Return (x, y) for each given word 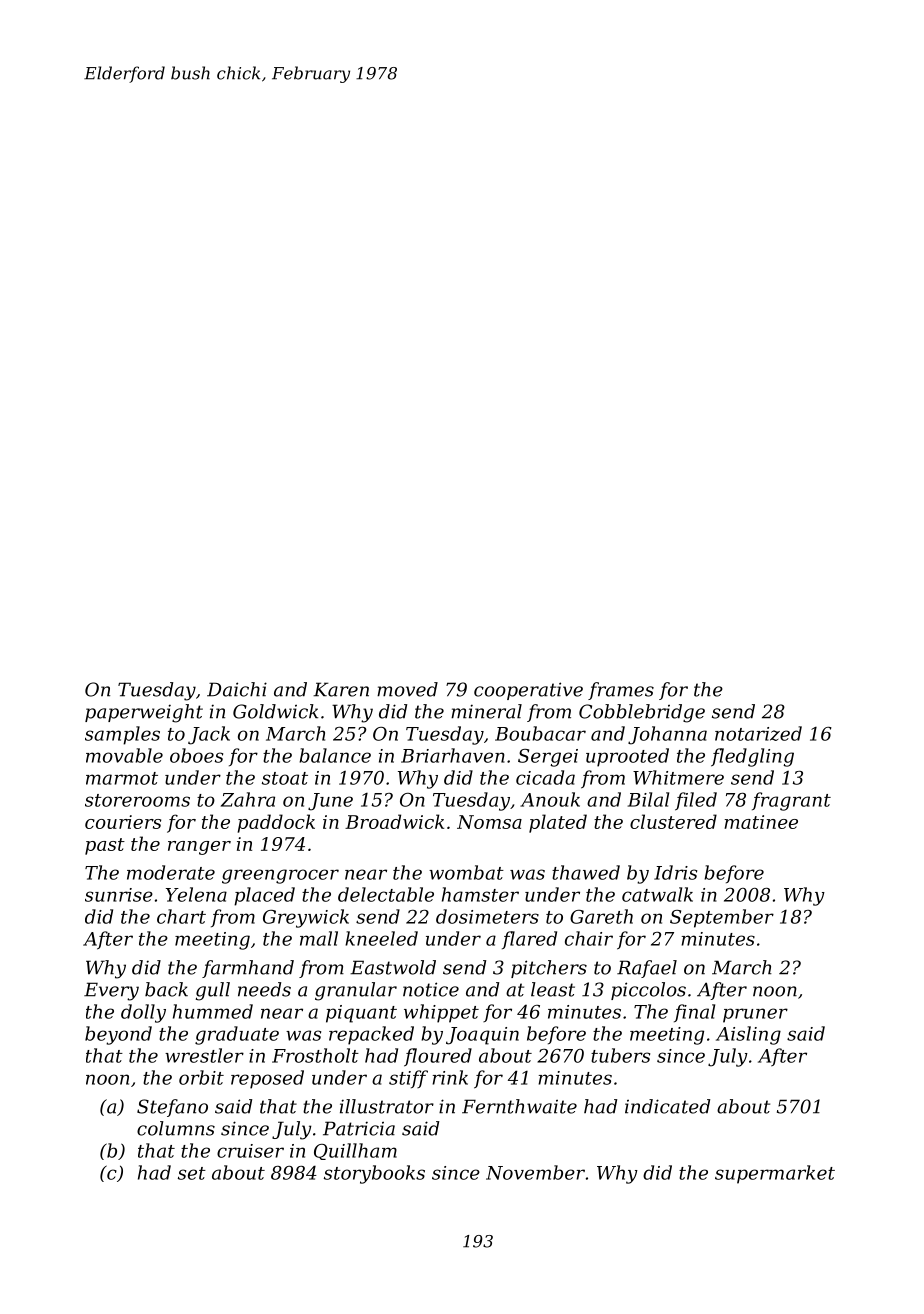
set (192, 1173)
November (535, 1172)
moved (407, 689)
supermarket (775, 1174)
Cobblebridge (642, 713)
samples (122, 735)
